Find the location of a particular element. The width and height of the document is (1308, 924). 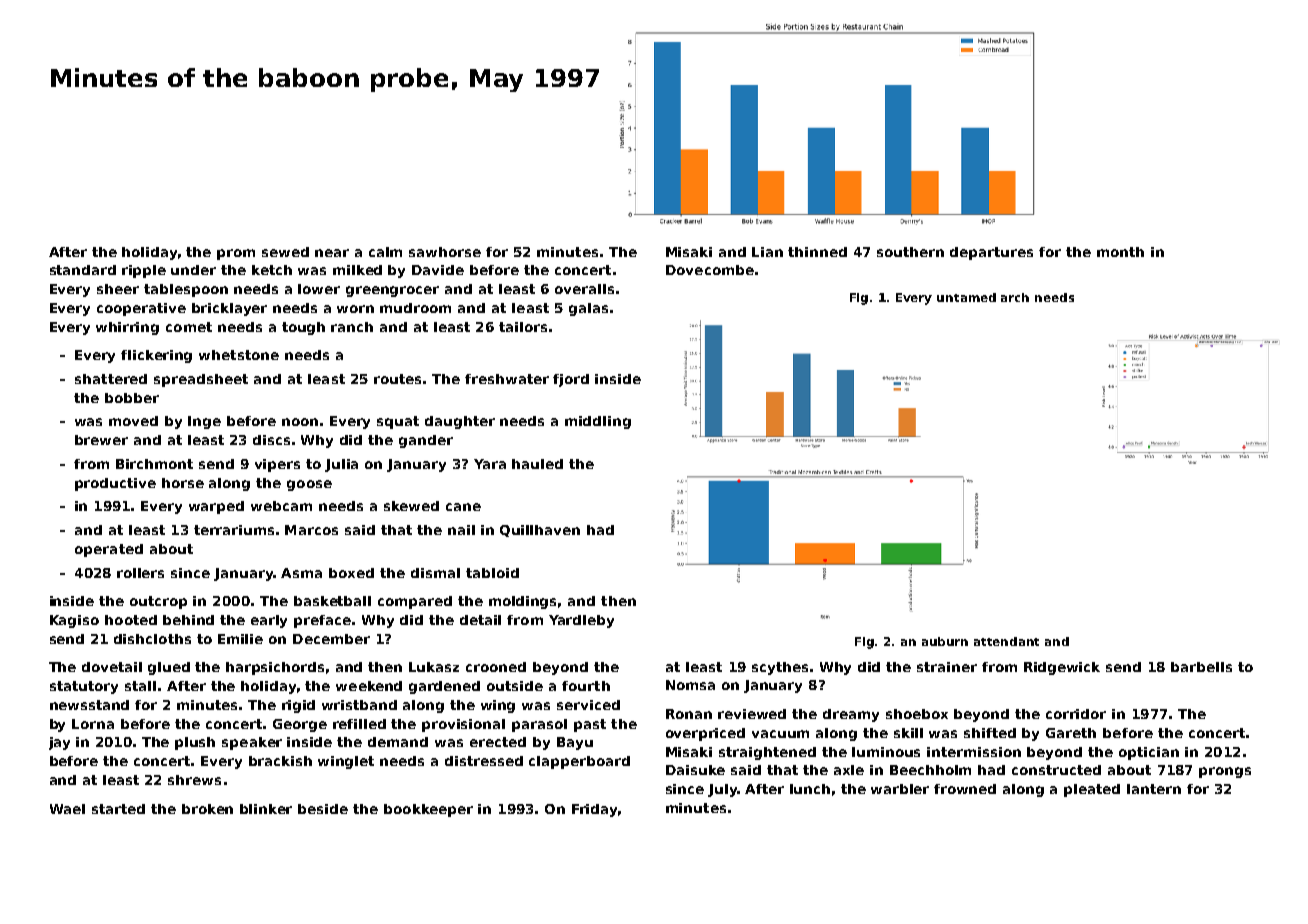

wristband is located at coordinates (359, 705).
